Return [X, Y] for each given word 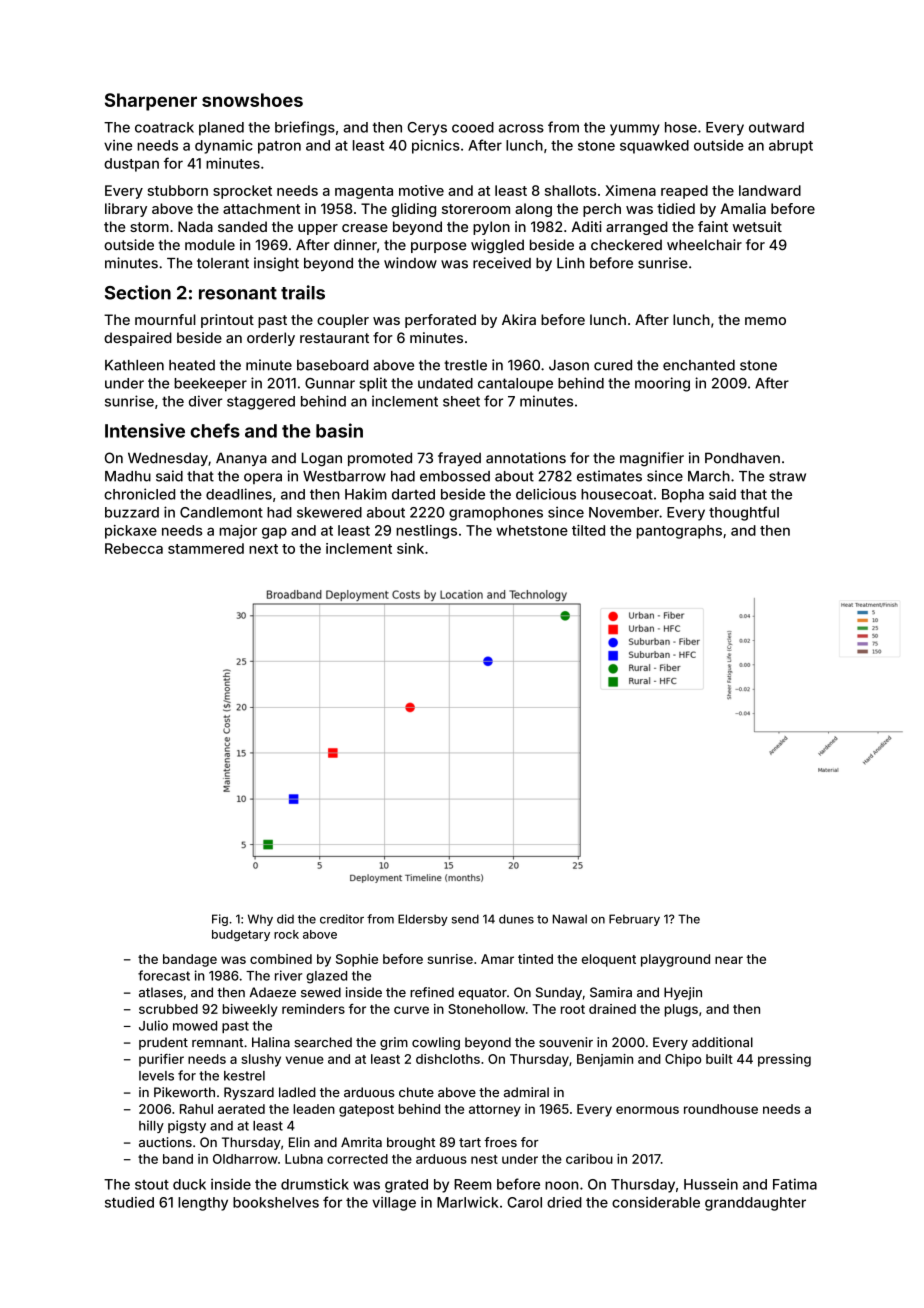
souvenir [566, 1042]
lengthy [203, 1204]
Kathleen [134, 365]
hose [681, 127]
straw [787, 476]
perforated [440, 321]
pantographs [679, 532]
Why [260, 920]
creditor [342, 919]
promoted [380, 459]
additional [722, 1042]
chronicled [139, 494]
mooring [662, 384]
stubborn [178, 190]
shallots [570, 190]
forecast [164, 975]
